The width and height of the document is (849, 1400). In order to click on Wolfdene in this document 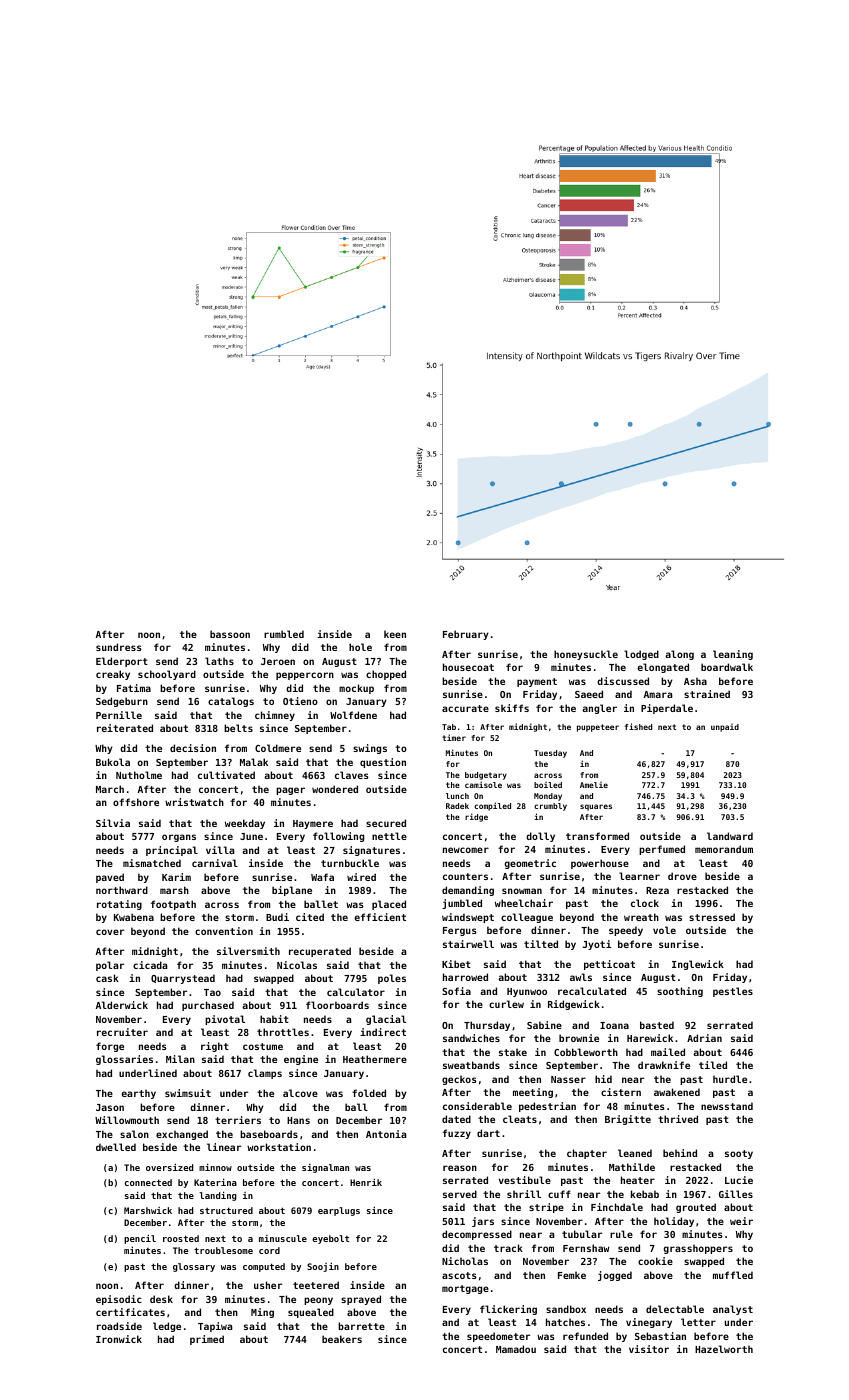, I will do `click(353, 715)`.
